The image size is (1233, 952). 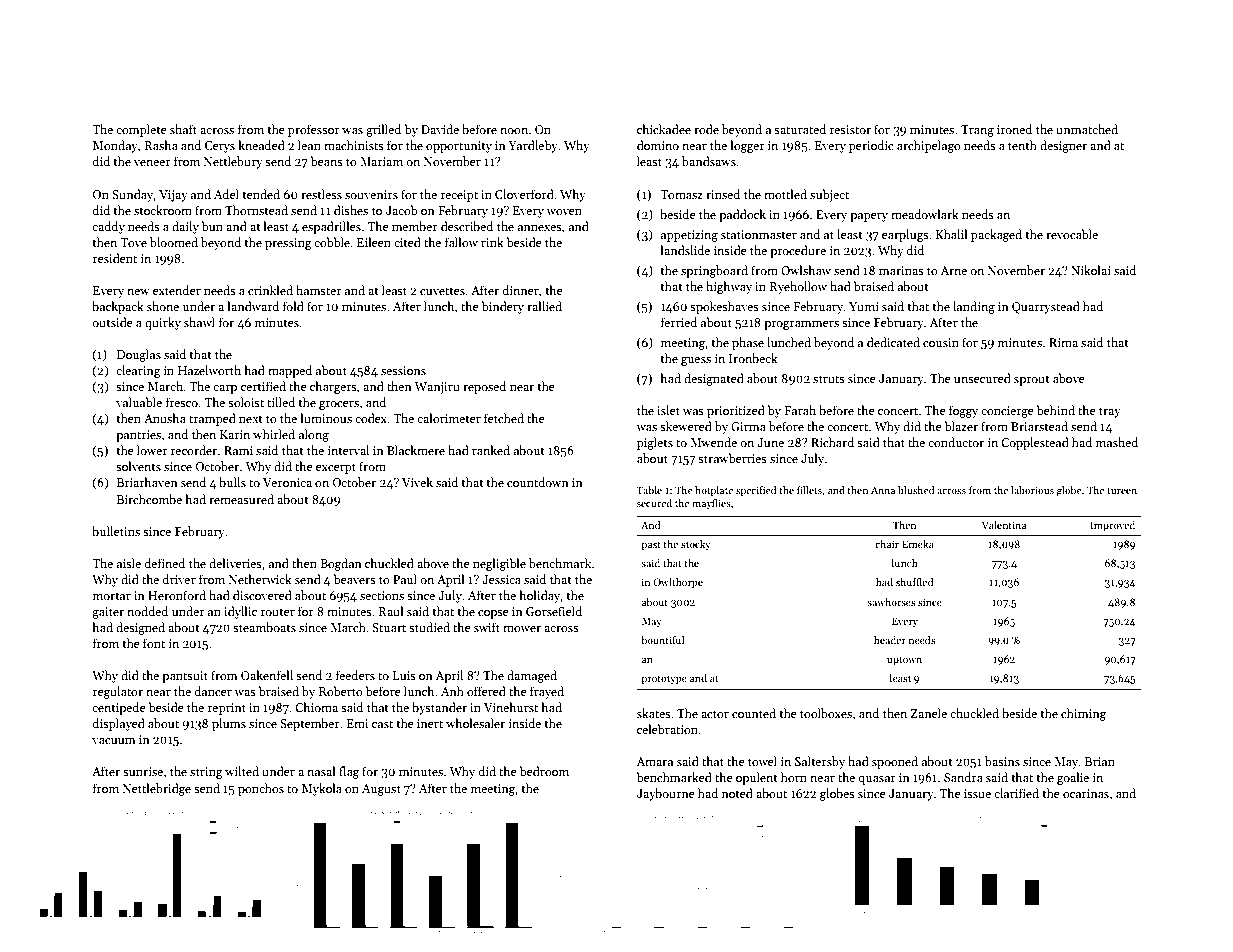 What do you see at coordinates (227, 709) in the document?
I see `reprint` at bounding box center [227, 709].
